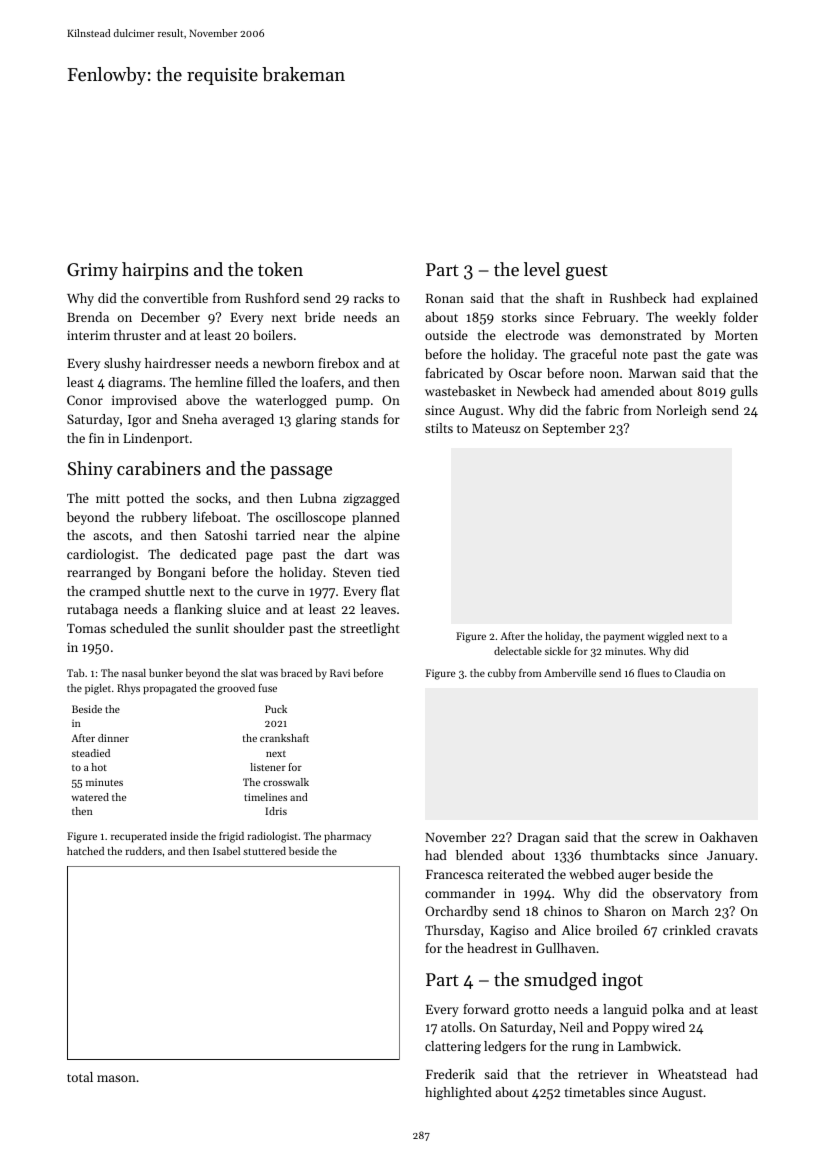 Image resolution: width=825 pixels, height=1171 pixels. I want to click on hot, so click(99, 767).
